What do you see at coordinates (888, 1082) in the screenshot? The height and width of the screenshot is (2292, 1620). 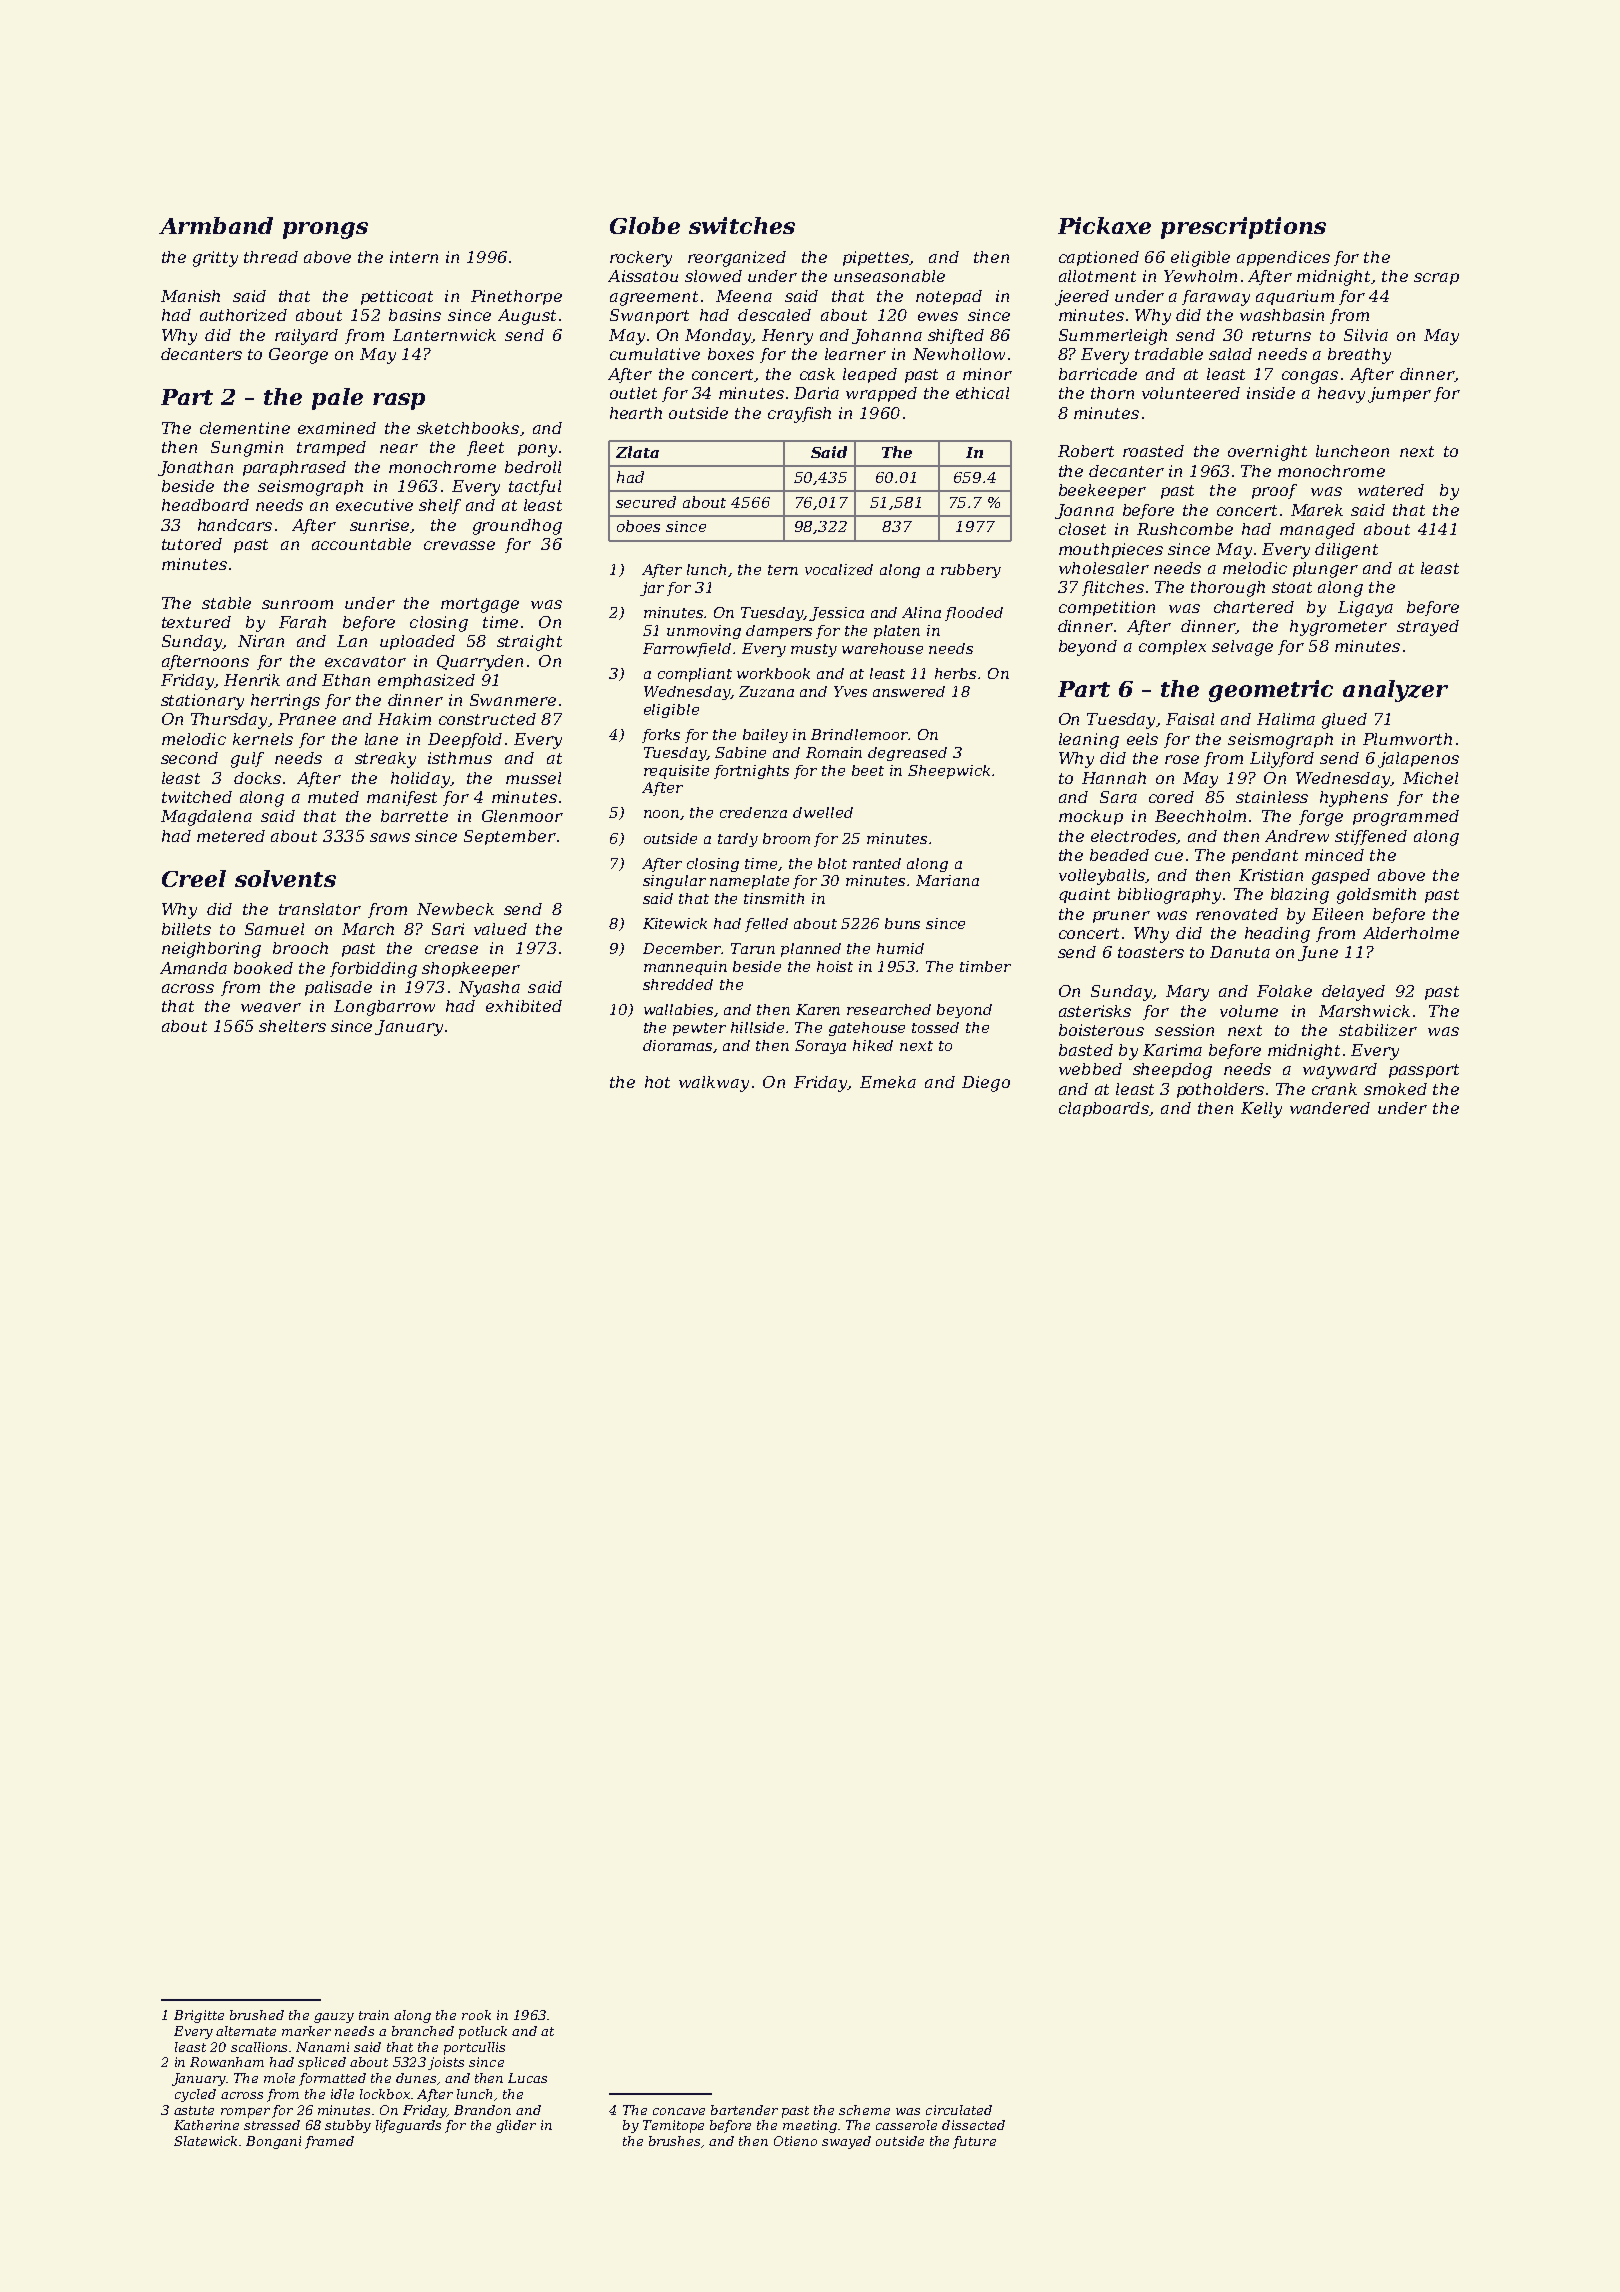 I see `Emeka` at bounding box center [888, 1082].
